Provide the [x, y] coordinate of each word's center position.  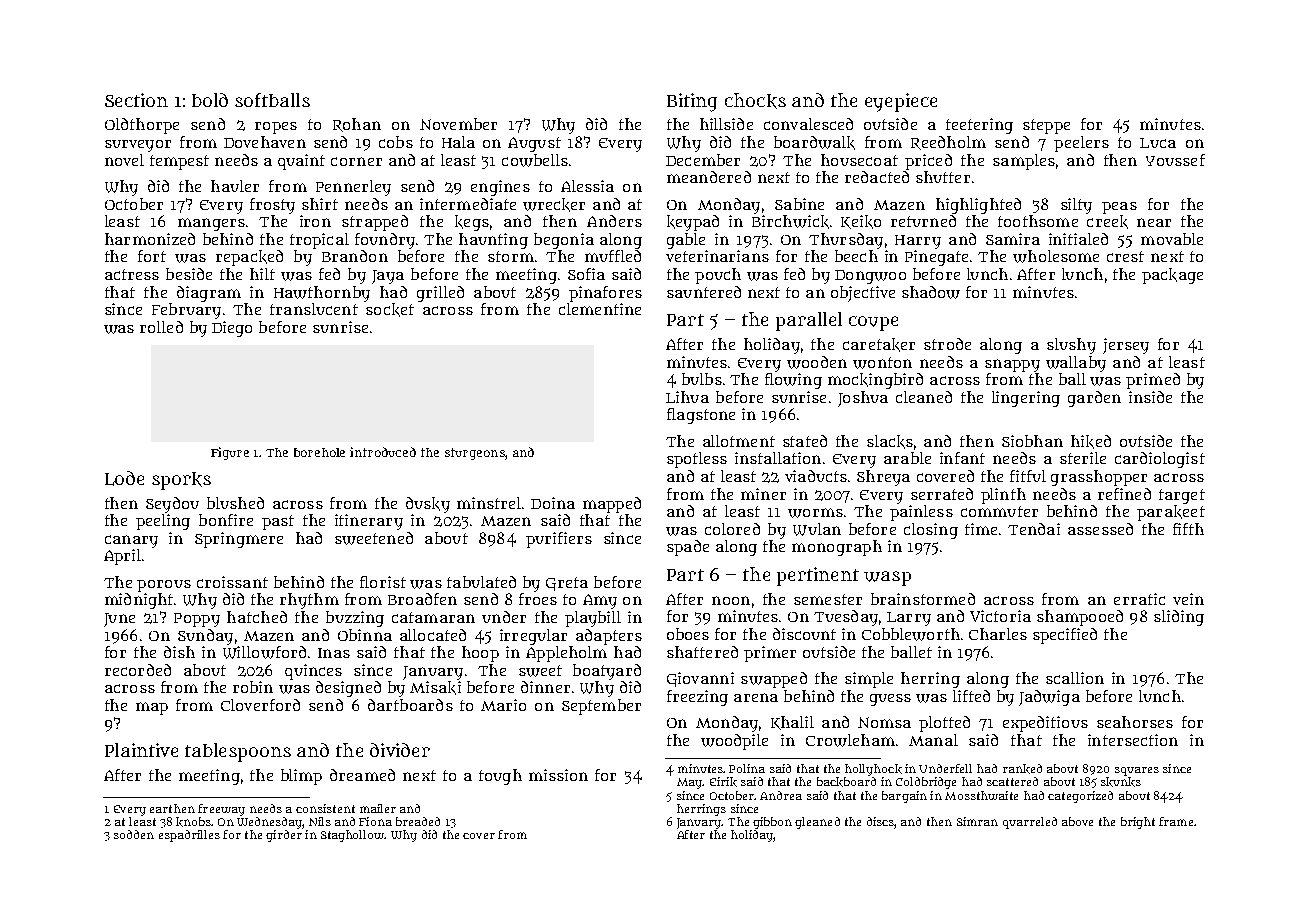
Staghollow [353, 836]
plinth [1003, 496]
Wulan [817, 529]
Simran [977, 821]
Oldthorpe [142, 126]
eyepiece [901, 102]
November [458, 124]
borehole [319, 452]
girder [284, 836]
